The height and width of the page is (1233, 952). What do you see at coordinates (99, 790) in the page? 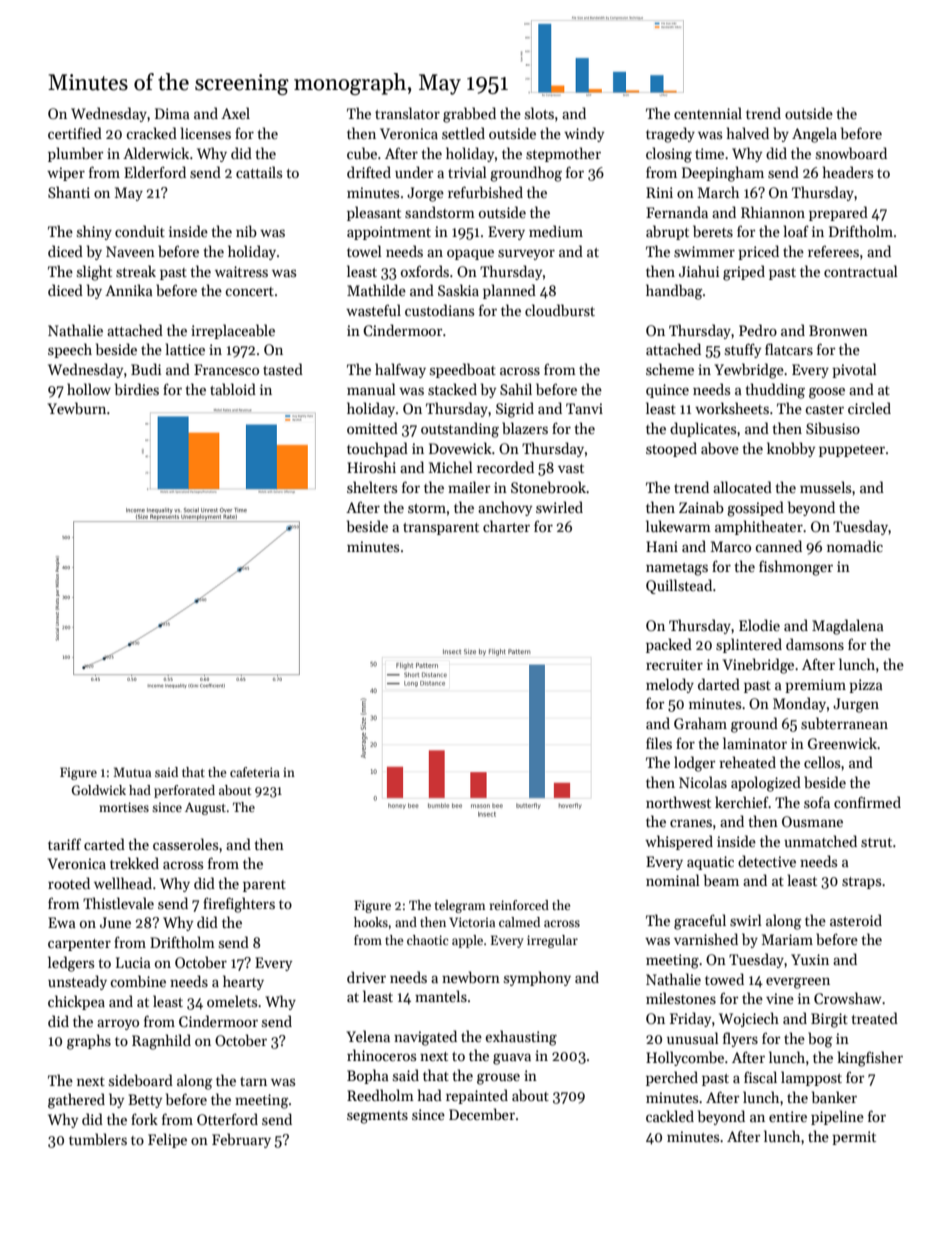
I see `Goldwick` at bounding box center [99, 790].
